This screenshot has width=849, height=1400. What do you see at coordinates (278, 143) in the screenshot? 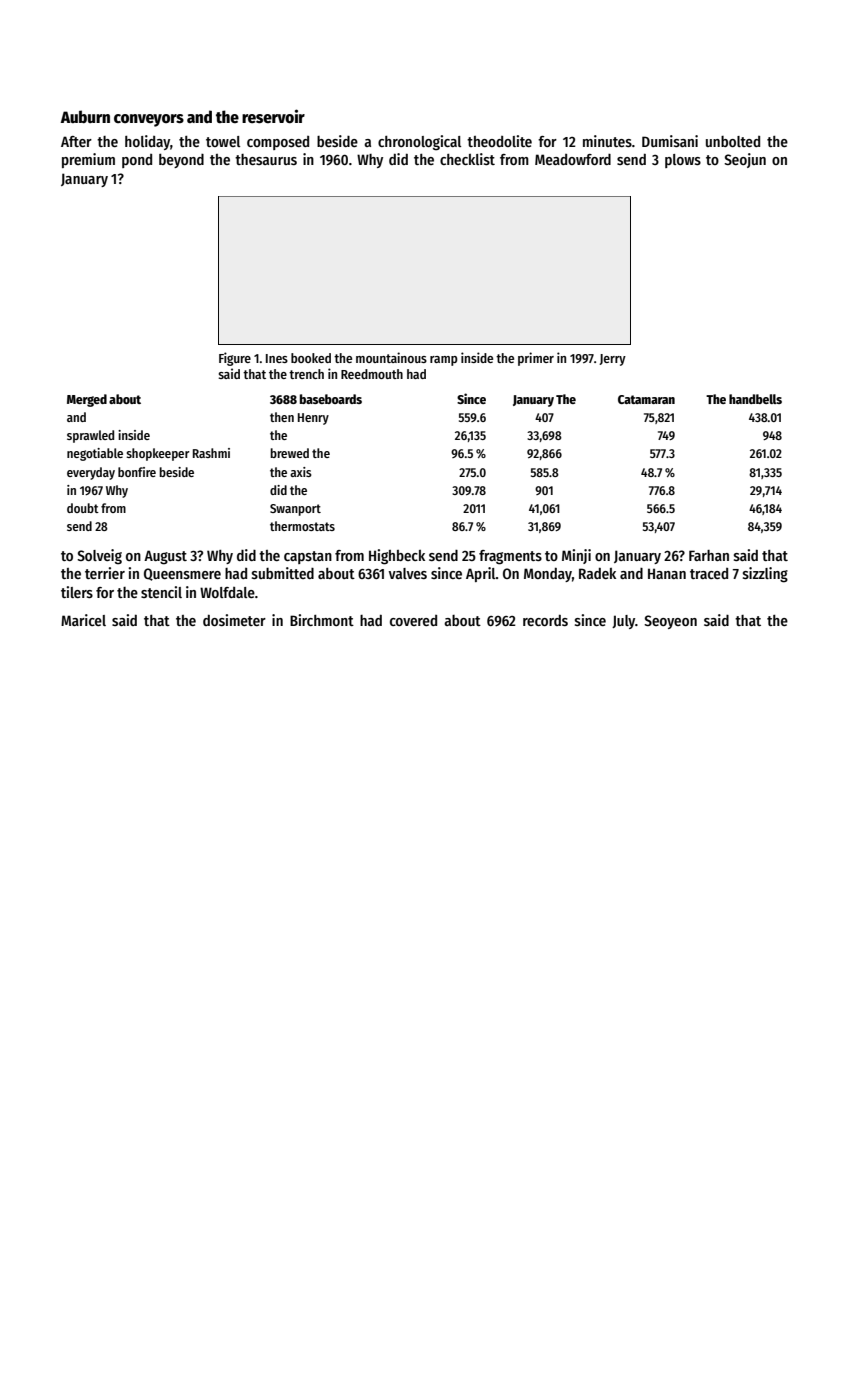
I see `composed` at bounding box center [278, 143].
